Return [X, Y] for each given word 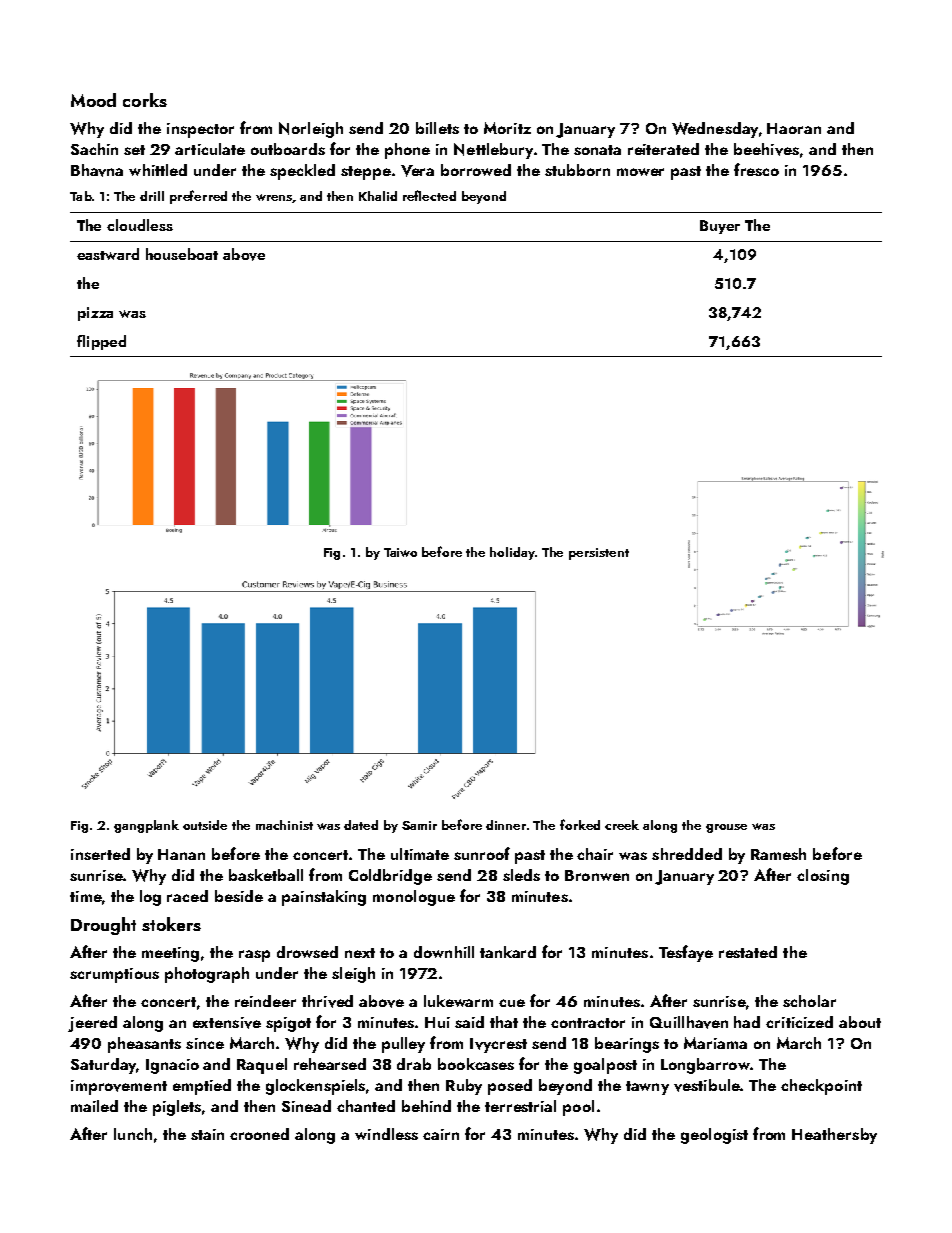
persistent [599, 554]
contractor [588, 1023]
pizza [95, 314]
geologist [714, 1136]
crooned [259, 1134]
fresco [756, 169]
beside [239, 896]
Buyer [720, 227]
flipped [101, 342]
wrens [274, 198]
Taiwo [400, 552]
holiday [512, 553]
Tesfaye [686, 953]
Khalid [378, 196]
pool [578, 1108]
